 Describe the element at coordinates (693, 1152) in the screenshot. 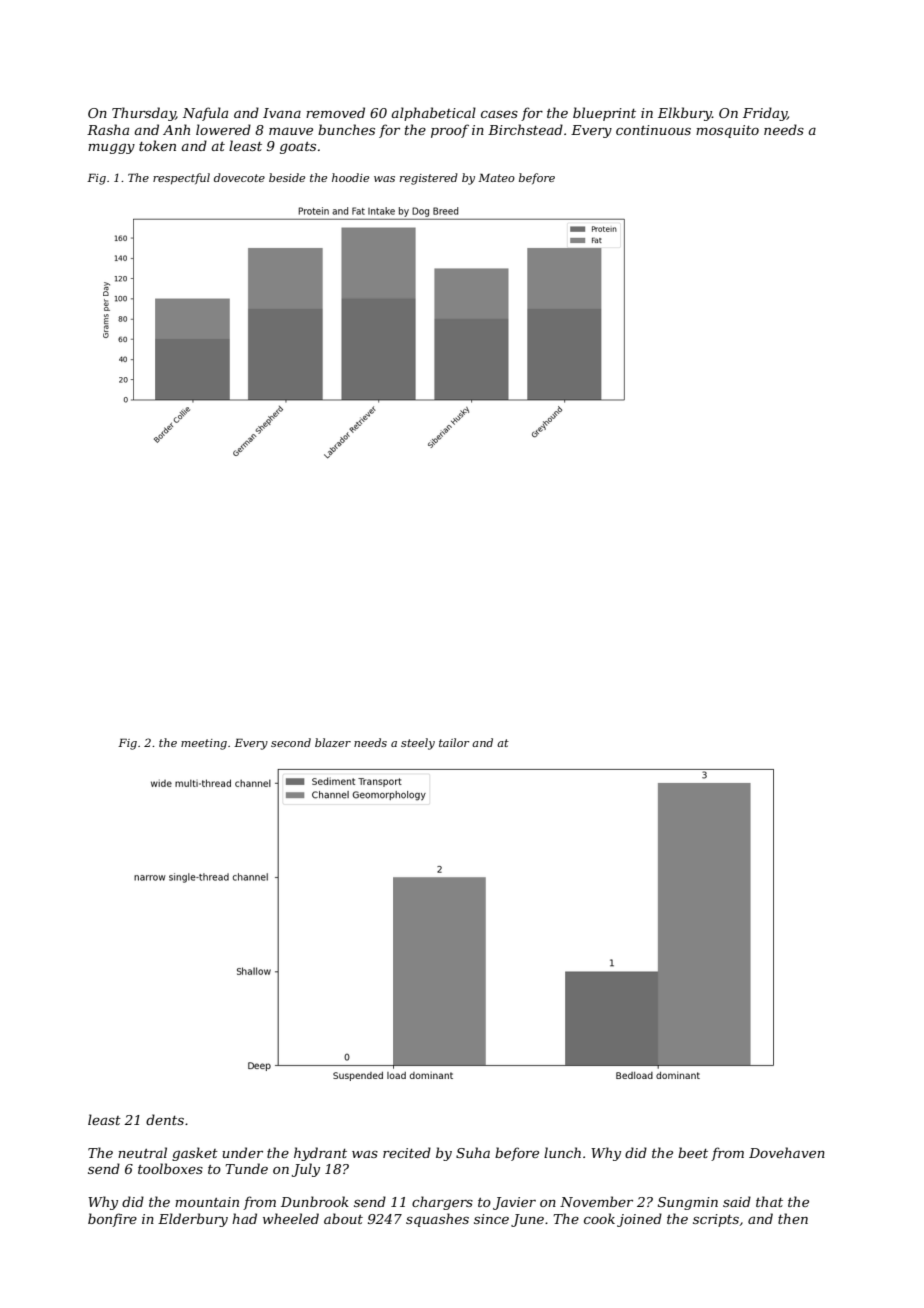

I see `beet` at that location.
